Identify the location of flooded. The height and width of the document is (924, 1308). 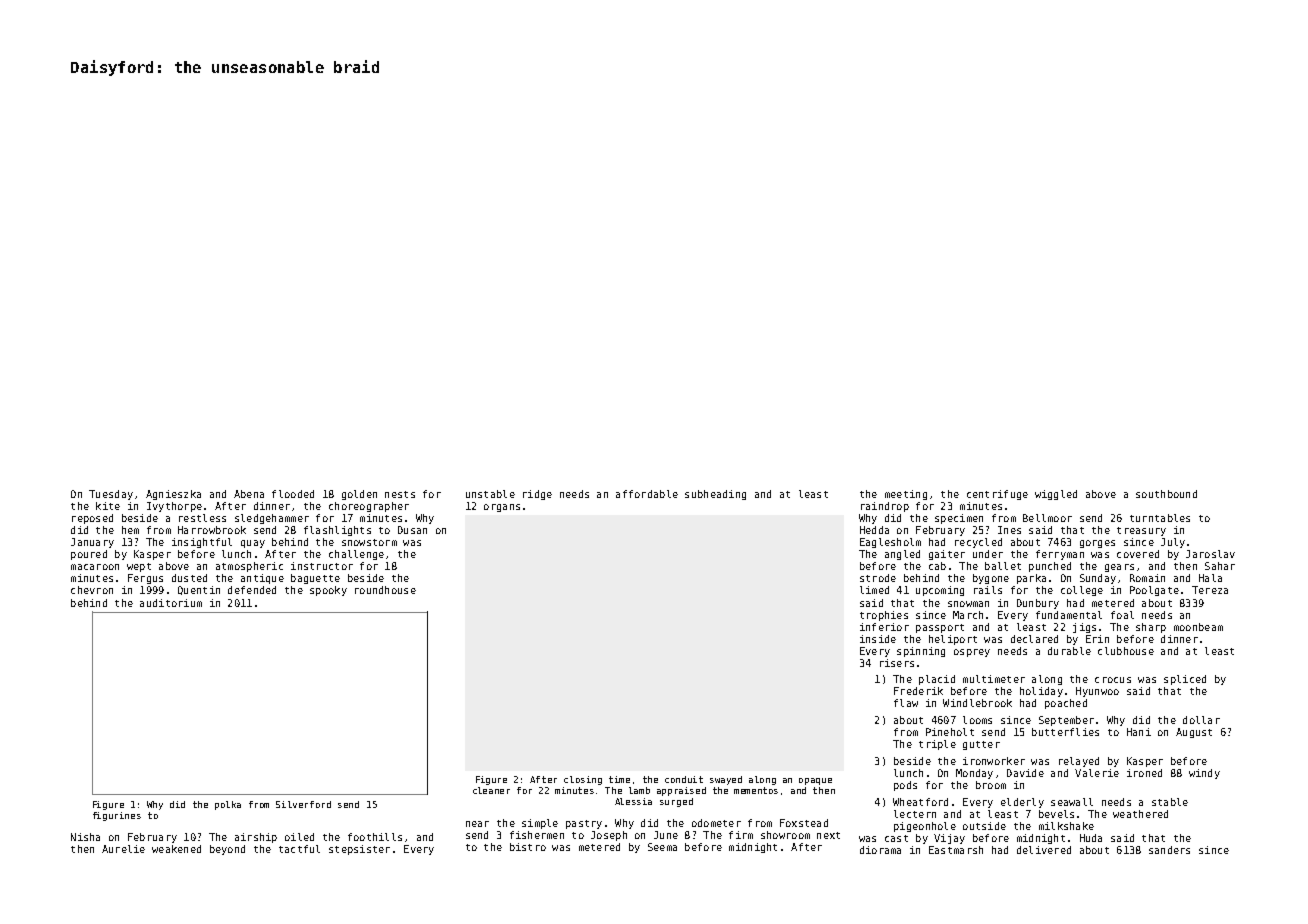
(293, 494).
